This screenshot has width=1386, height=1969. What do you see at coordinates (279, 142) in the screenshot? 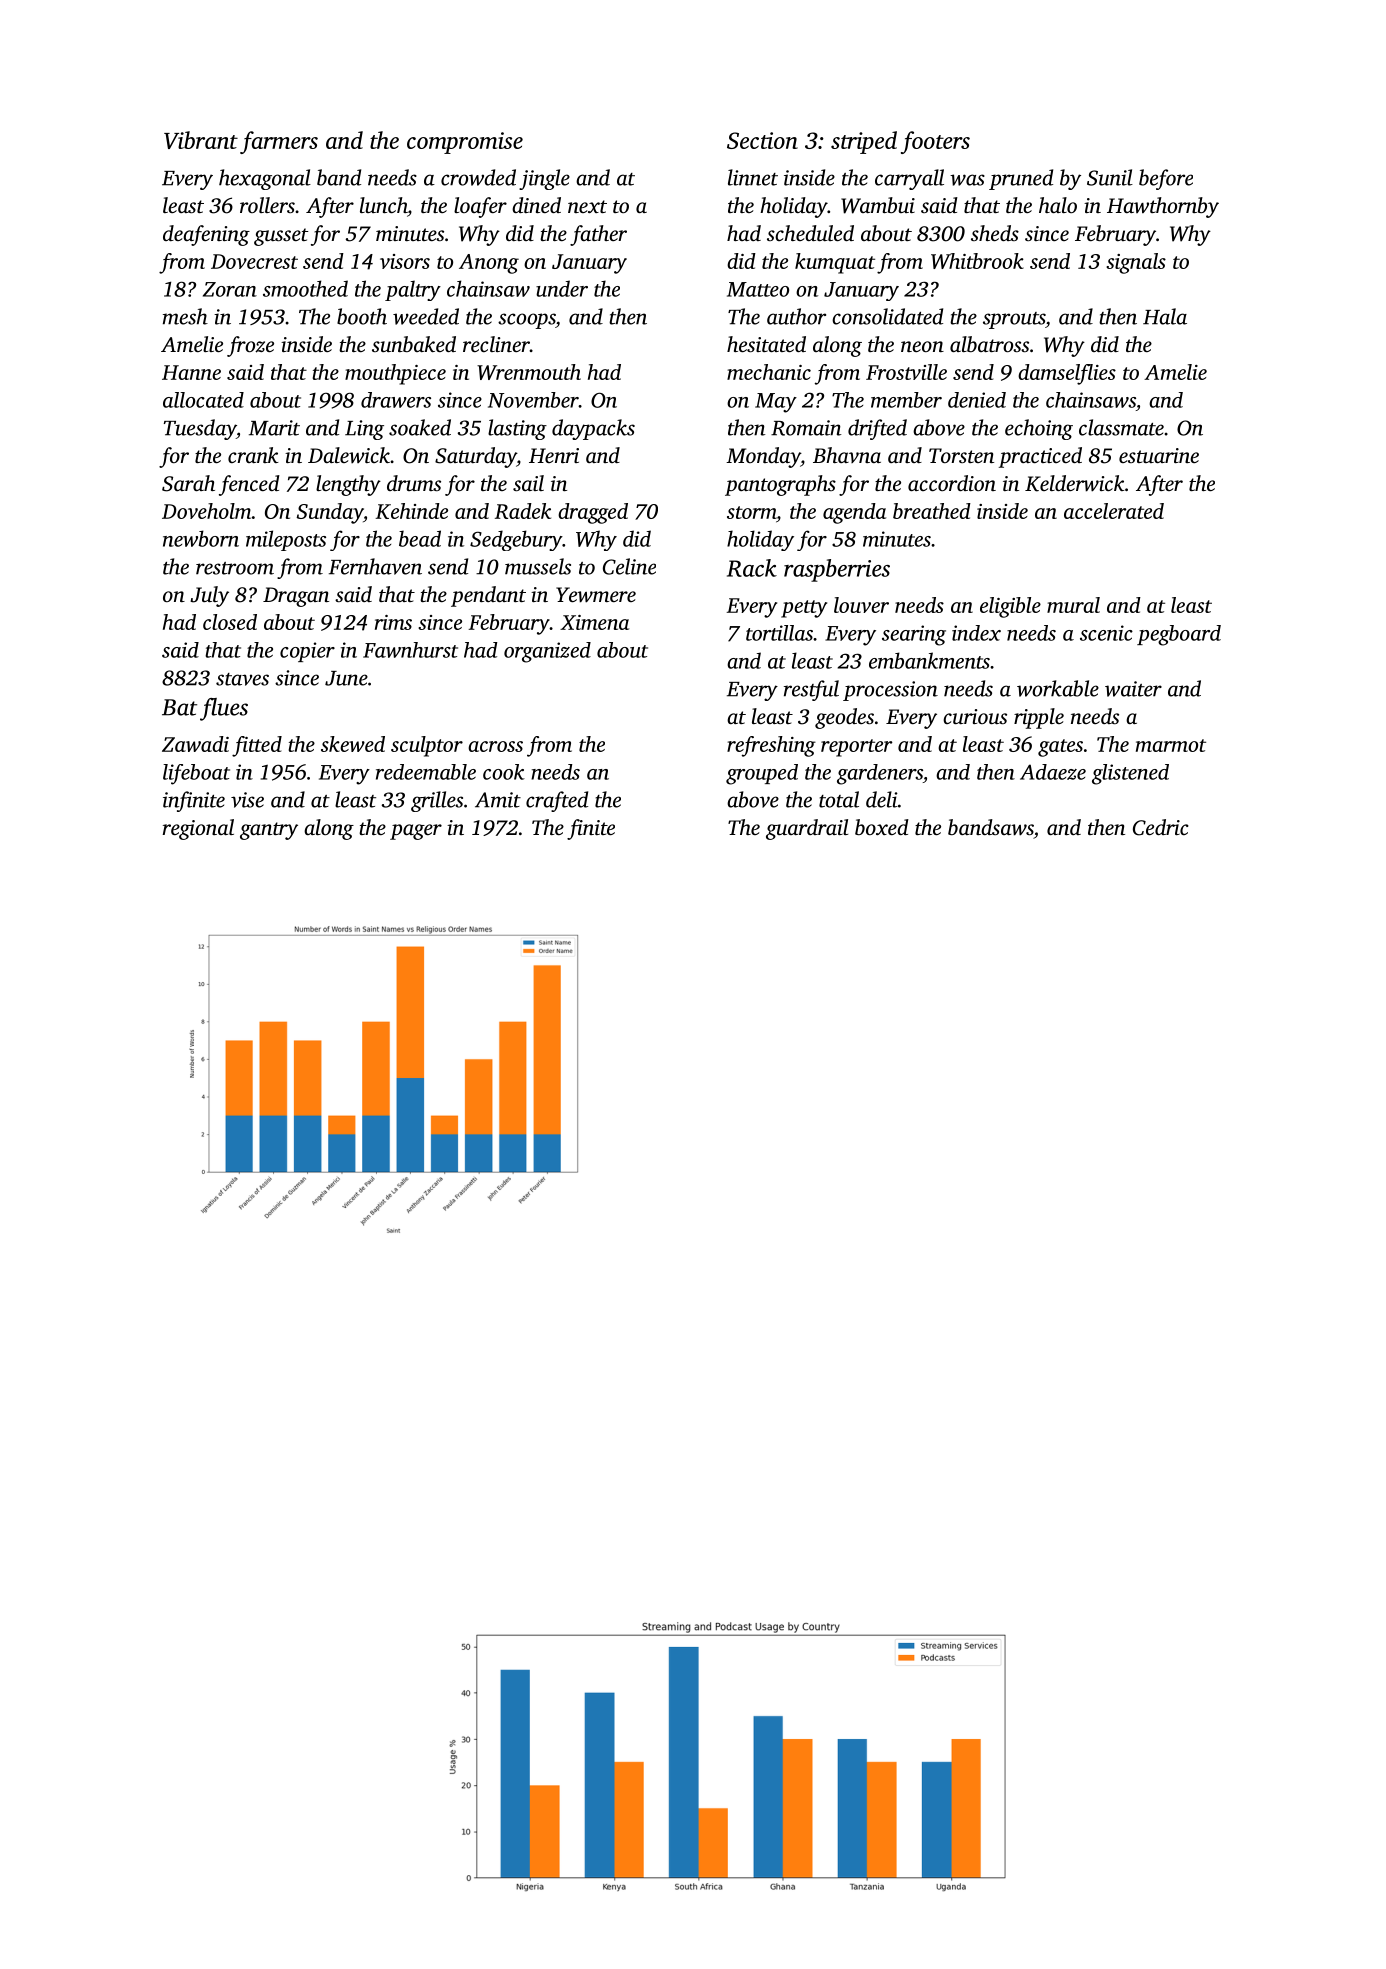
I see `farmers` at bounding box center [279, 142].
